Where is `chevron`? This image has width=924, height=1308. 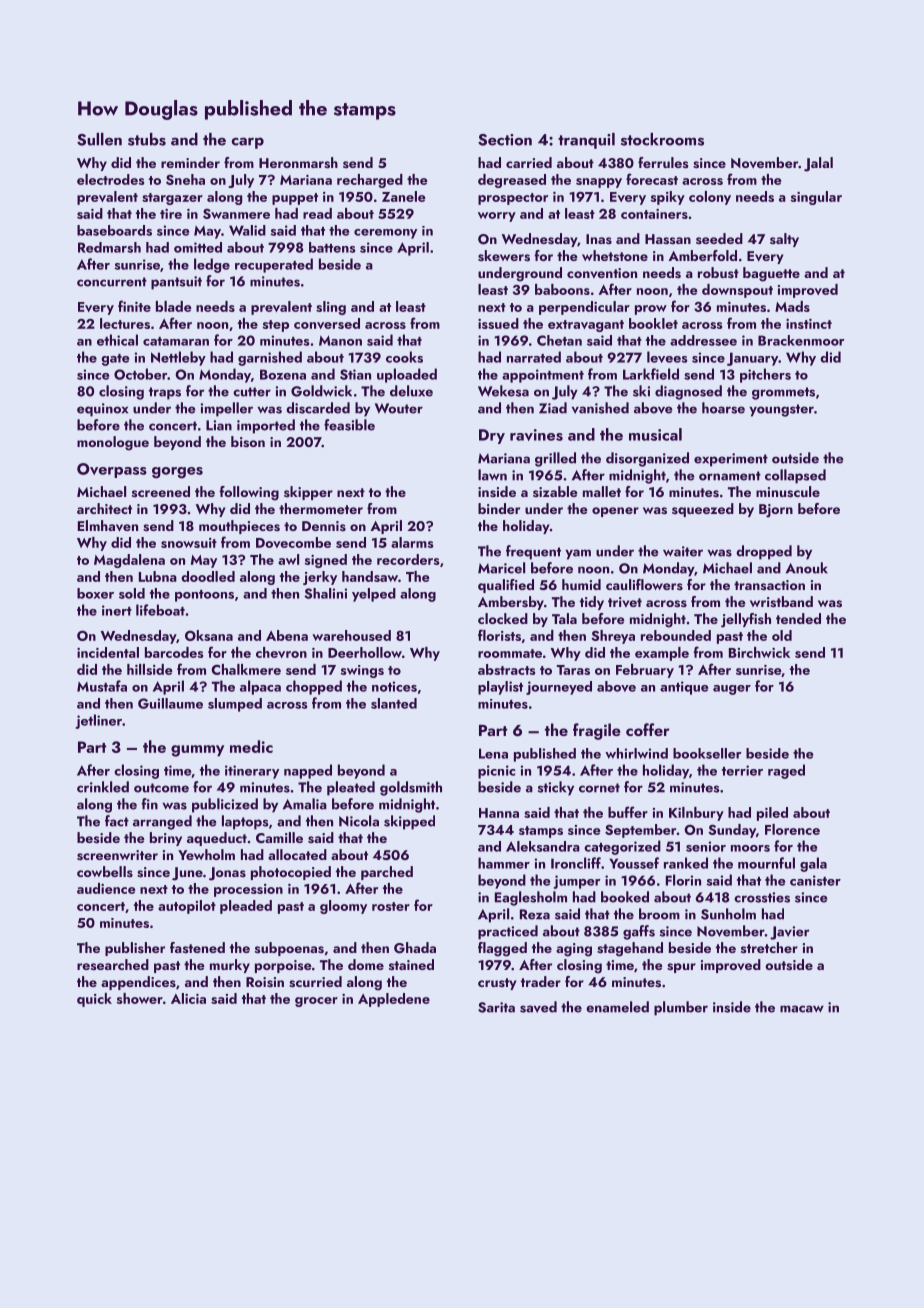
chevron is located at coordinates (281, 652).
